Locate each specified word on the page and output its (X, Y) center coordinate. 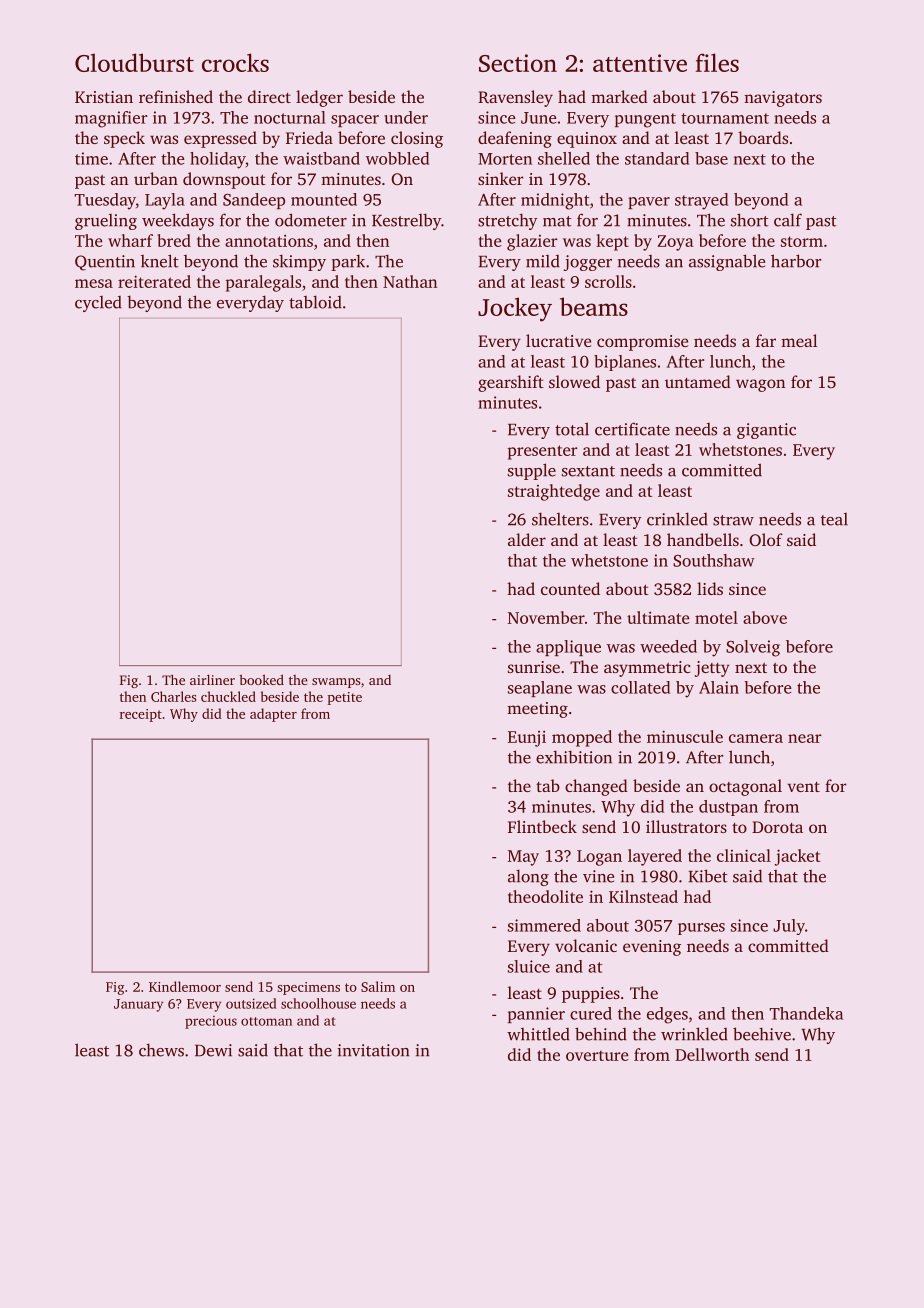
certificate (632, 429)
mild (543, 261)
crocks (235, 62)
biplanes (625, 363)
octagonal (745, 787)
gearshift (511, 383)
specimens (308, 988)
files (717, 62)
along (528, 877)
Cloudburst (134, 62)
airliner (212, 679)
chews (161, 1050)
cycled (98, 304)
